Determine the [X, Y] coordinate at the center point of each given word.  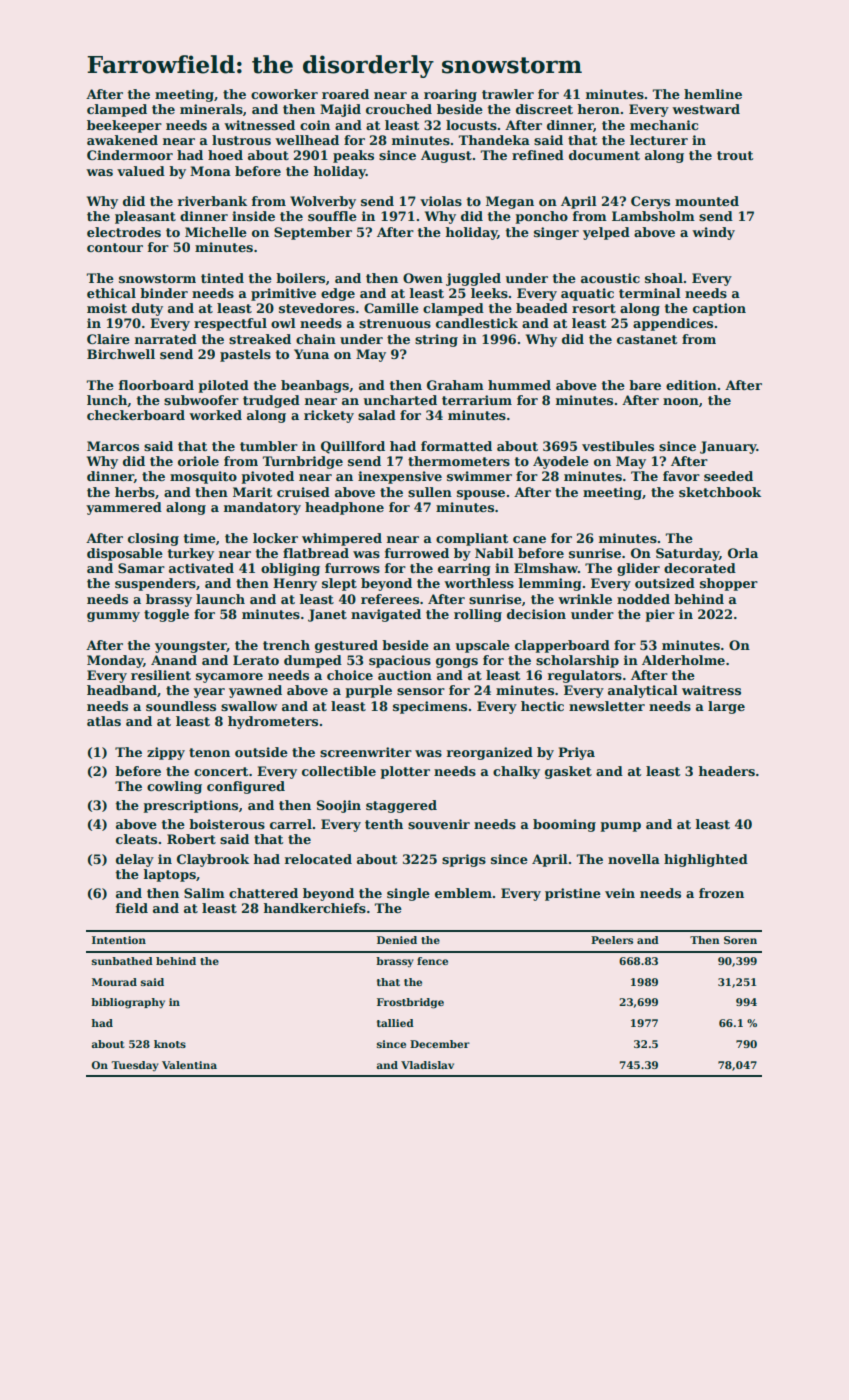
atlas [104, 721]
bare [645, 385]
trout [735, 155]
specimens [430, 707]
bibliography [128, 1003]
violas [441, 201]
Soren [740, 940]
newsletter [607, 706]
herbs [135, 492]
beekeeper [124, 126]
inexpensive [400, 477]
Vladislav [427, 1065]
